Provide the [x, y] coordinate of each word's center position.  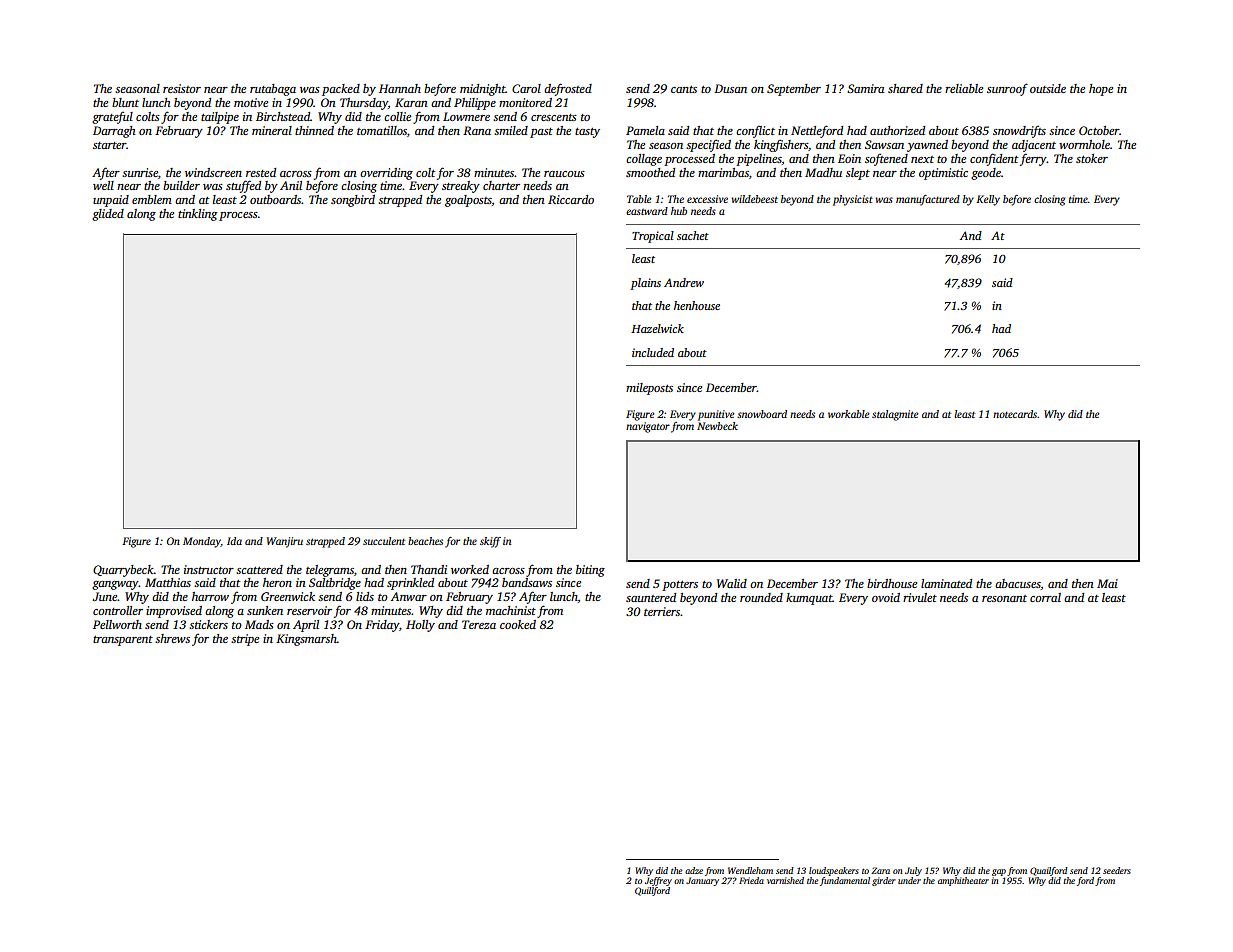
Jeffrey [658, 881]
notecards [1015, 414]
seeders [1117, 870]
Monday [202, 542]
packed [341, 90]
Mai [1107, 583]
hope [1101, 90]
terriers [662, 611]
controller [118, 610]
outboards [276, 199]
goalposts [468, 201]
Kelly [988, 200]
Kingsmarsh [306, 640]
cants [684, 89]
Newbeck [717, 426]
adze [694, 870]
